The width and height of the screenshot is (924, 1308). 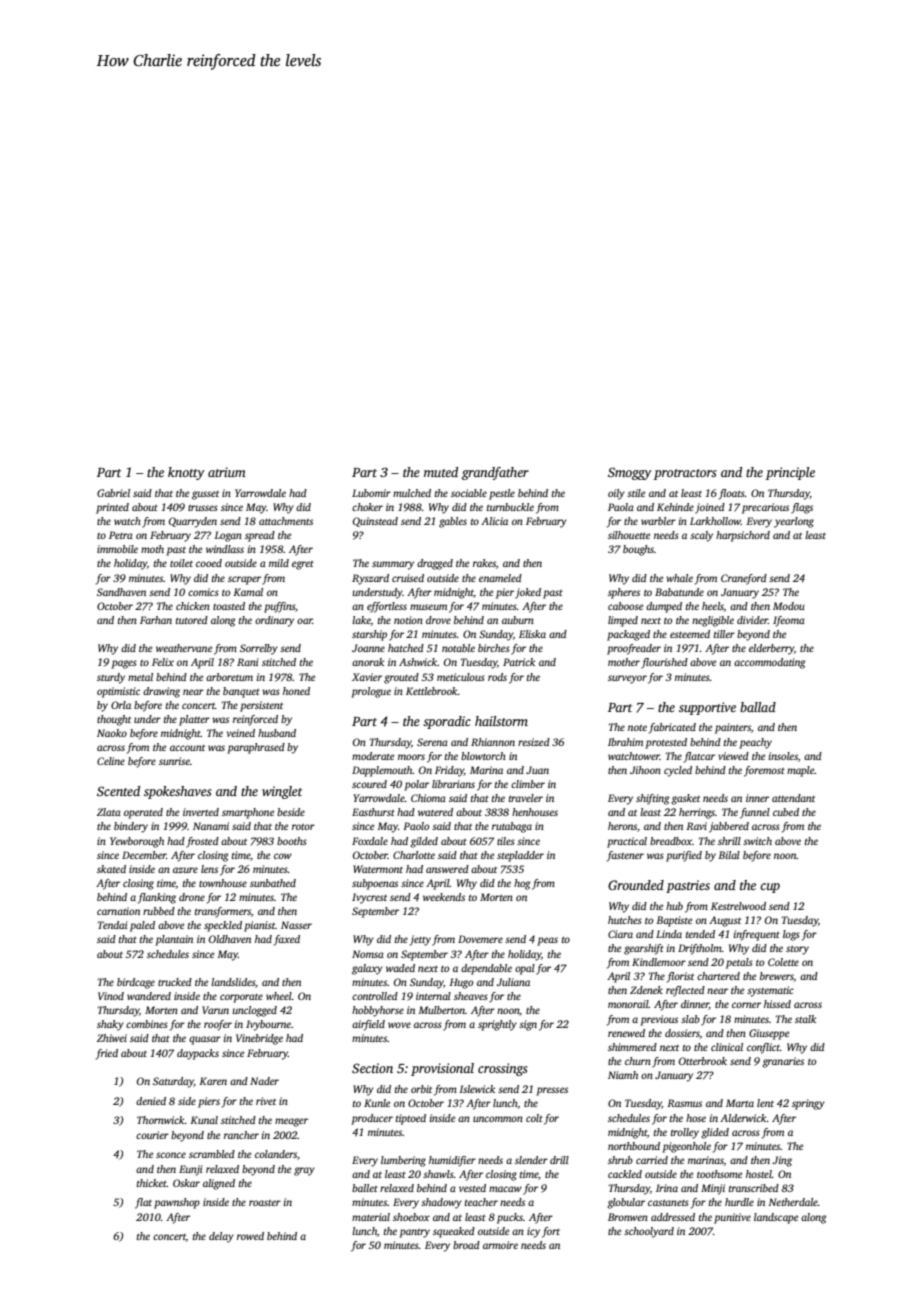 I want to click on Grounded, so click(x=636, y=885).
